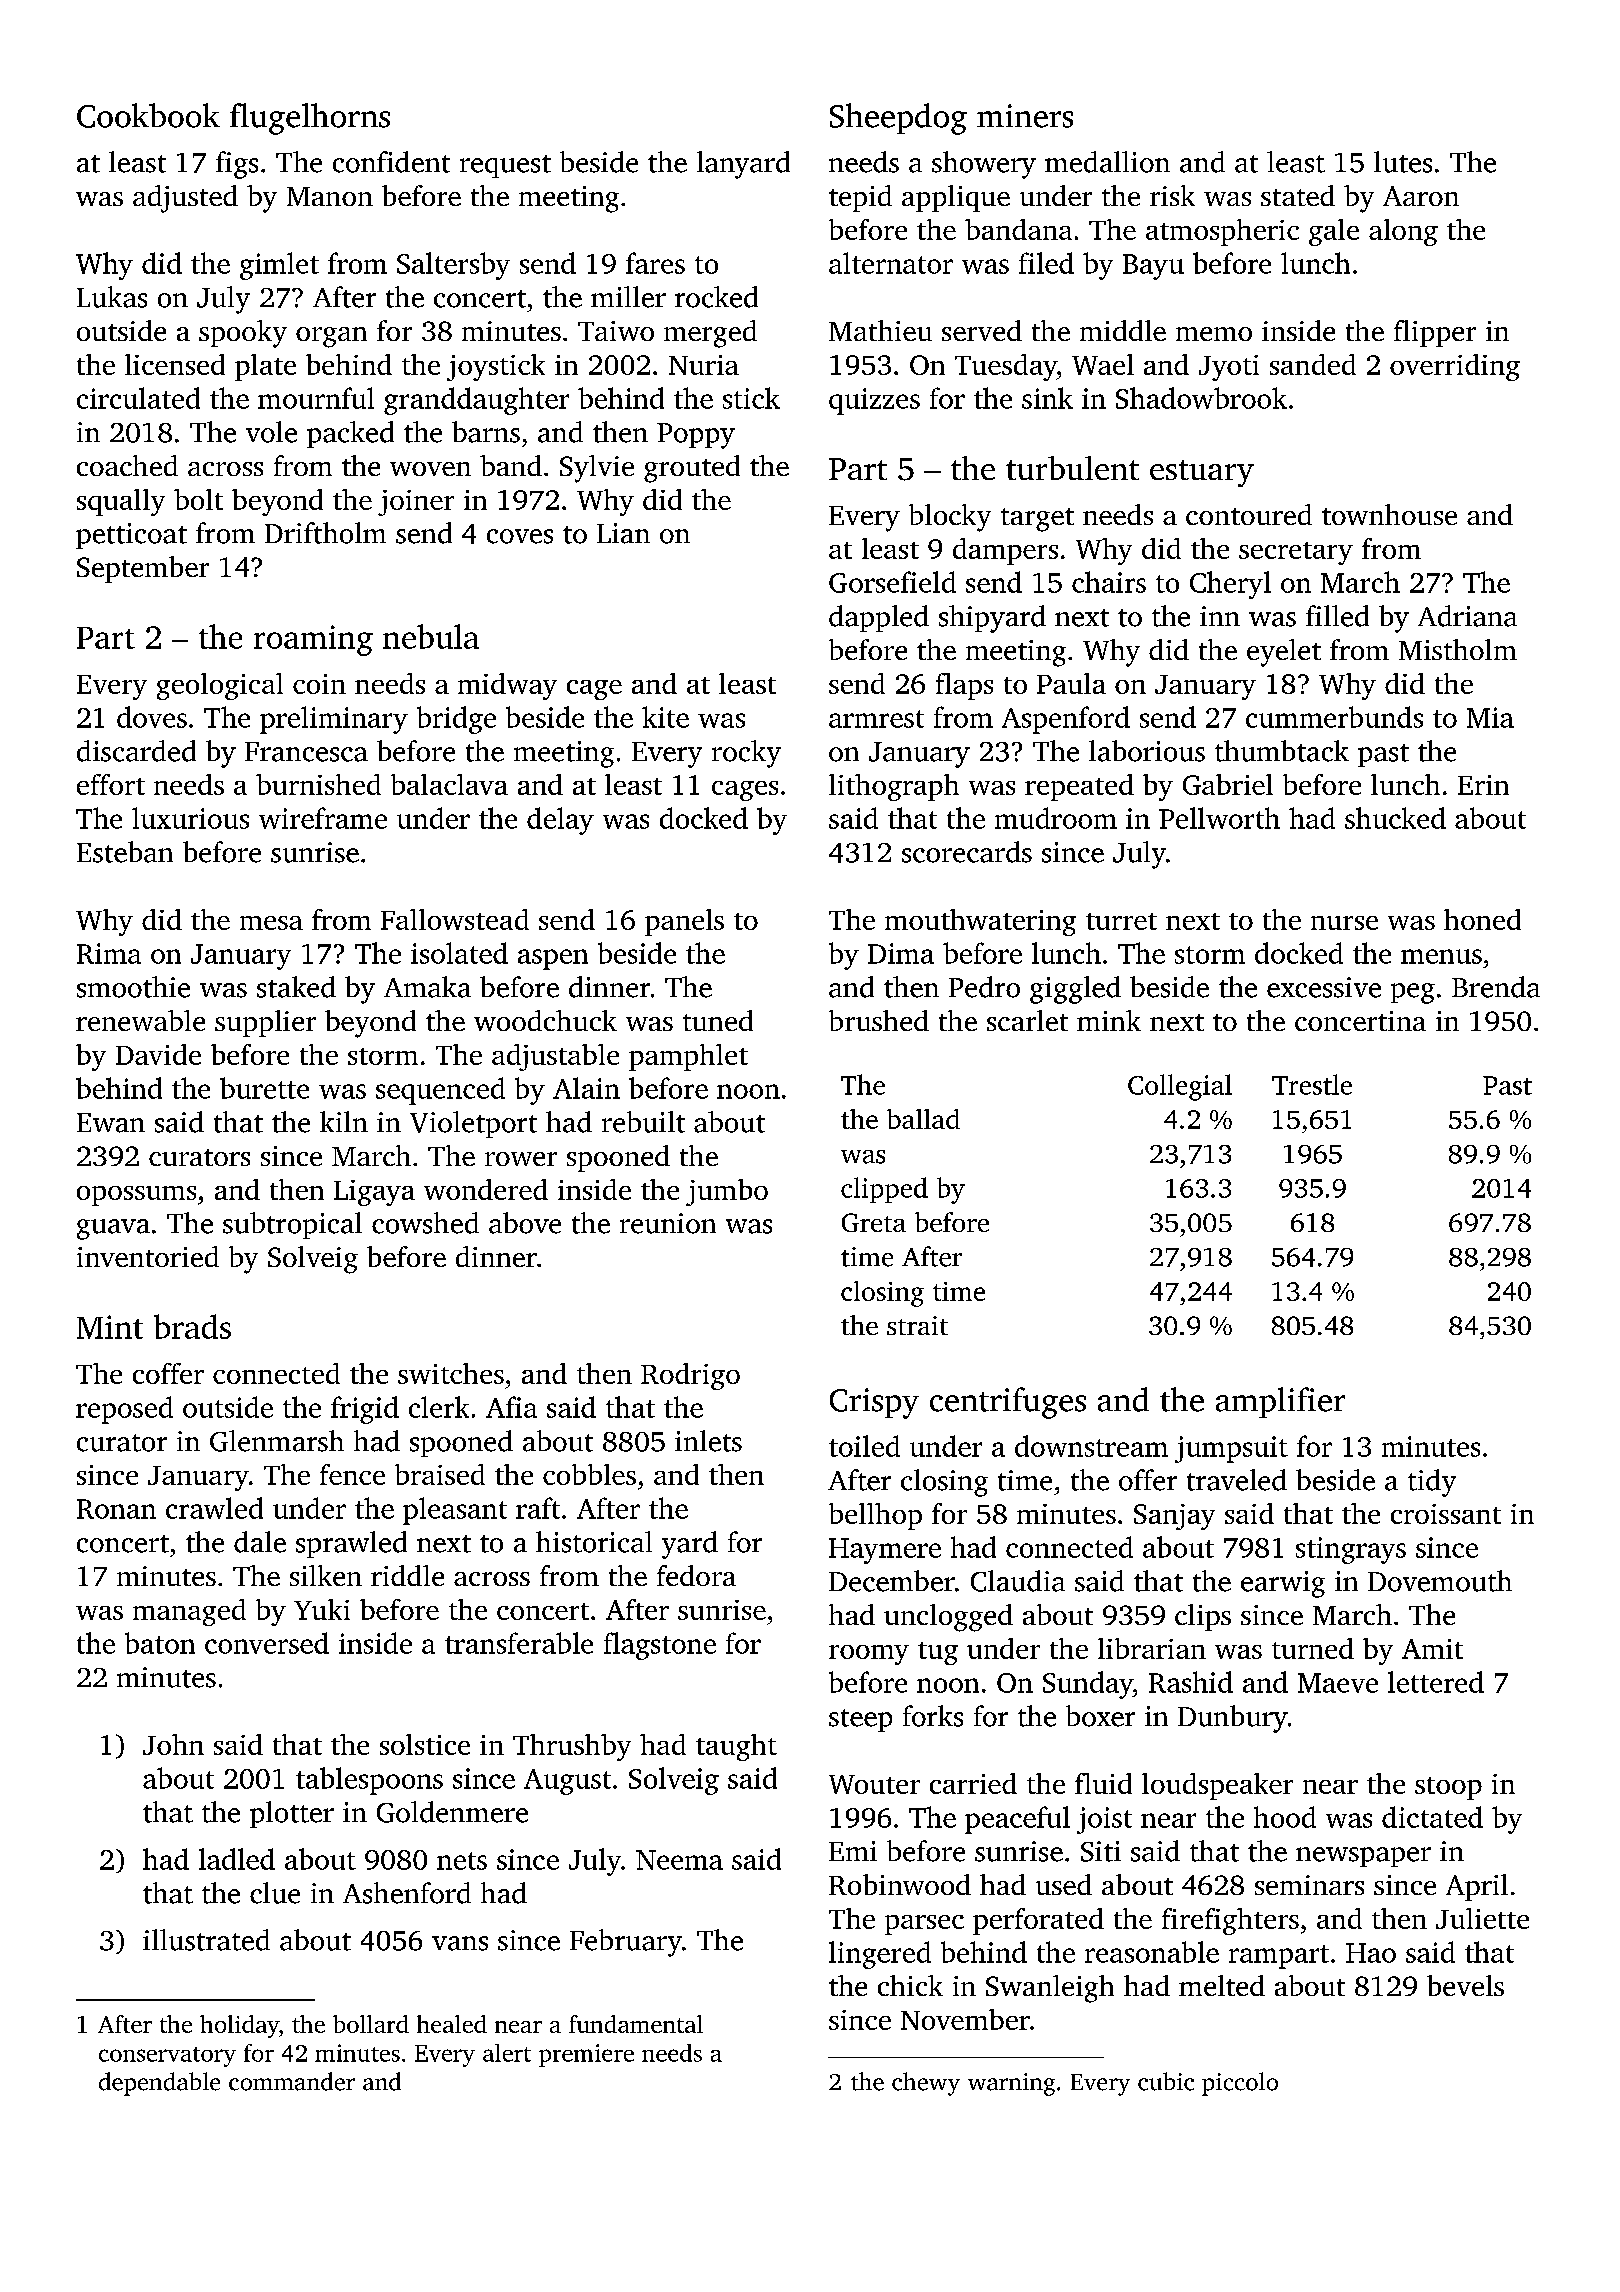 Image resolution: width=1620 pixels, height=2292 pixels. What do you see at coordinates (310, 119) in the document?
I see `flugelhorns` at bounding box center [310, 119].
